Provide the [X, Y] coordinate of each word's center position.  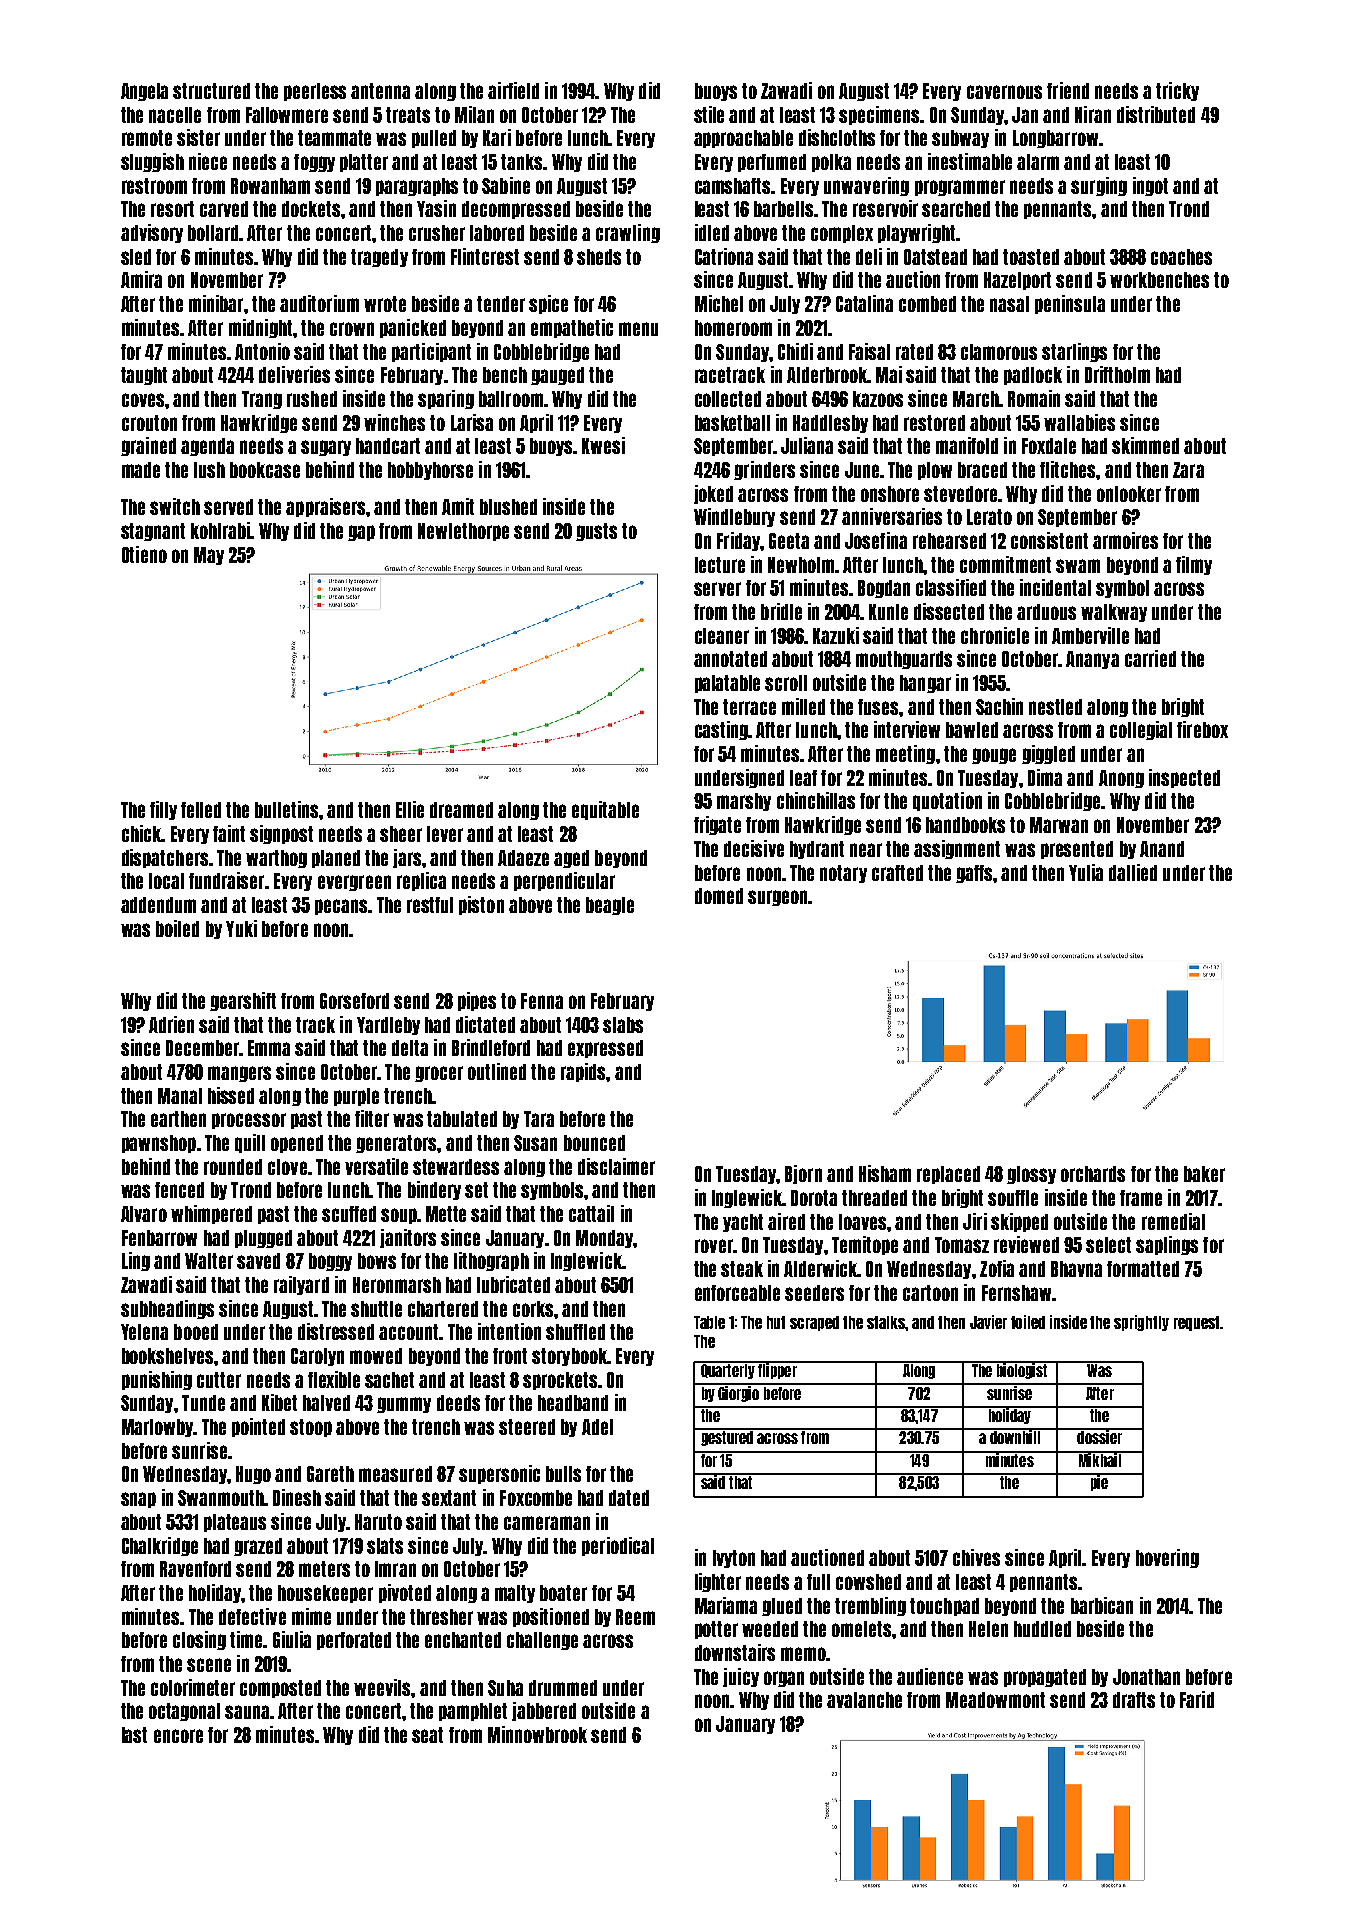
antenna [380, 91]
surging [1099, 186]
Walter [209, 1261]
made [141, 470]
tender [501, 304]
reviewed [1026, 1244]
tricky [1177, 91]
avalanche [864, 1700]
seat [427, 1735]
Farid [1197, 1699]
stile [709, 114]
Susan [535, 1143]
